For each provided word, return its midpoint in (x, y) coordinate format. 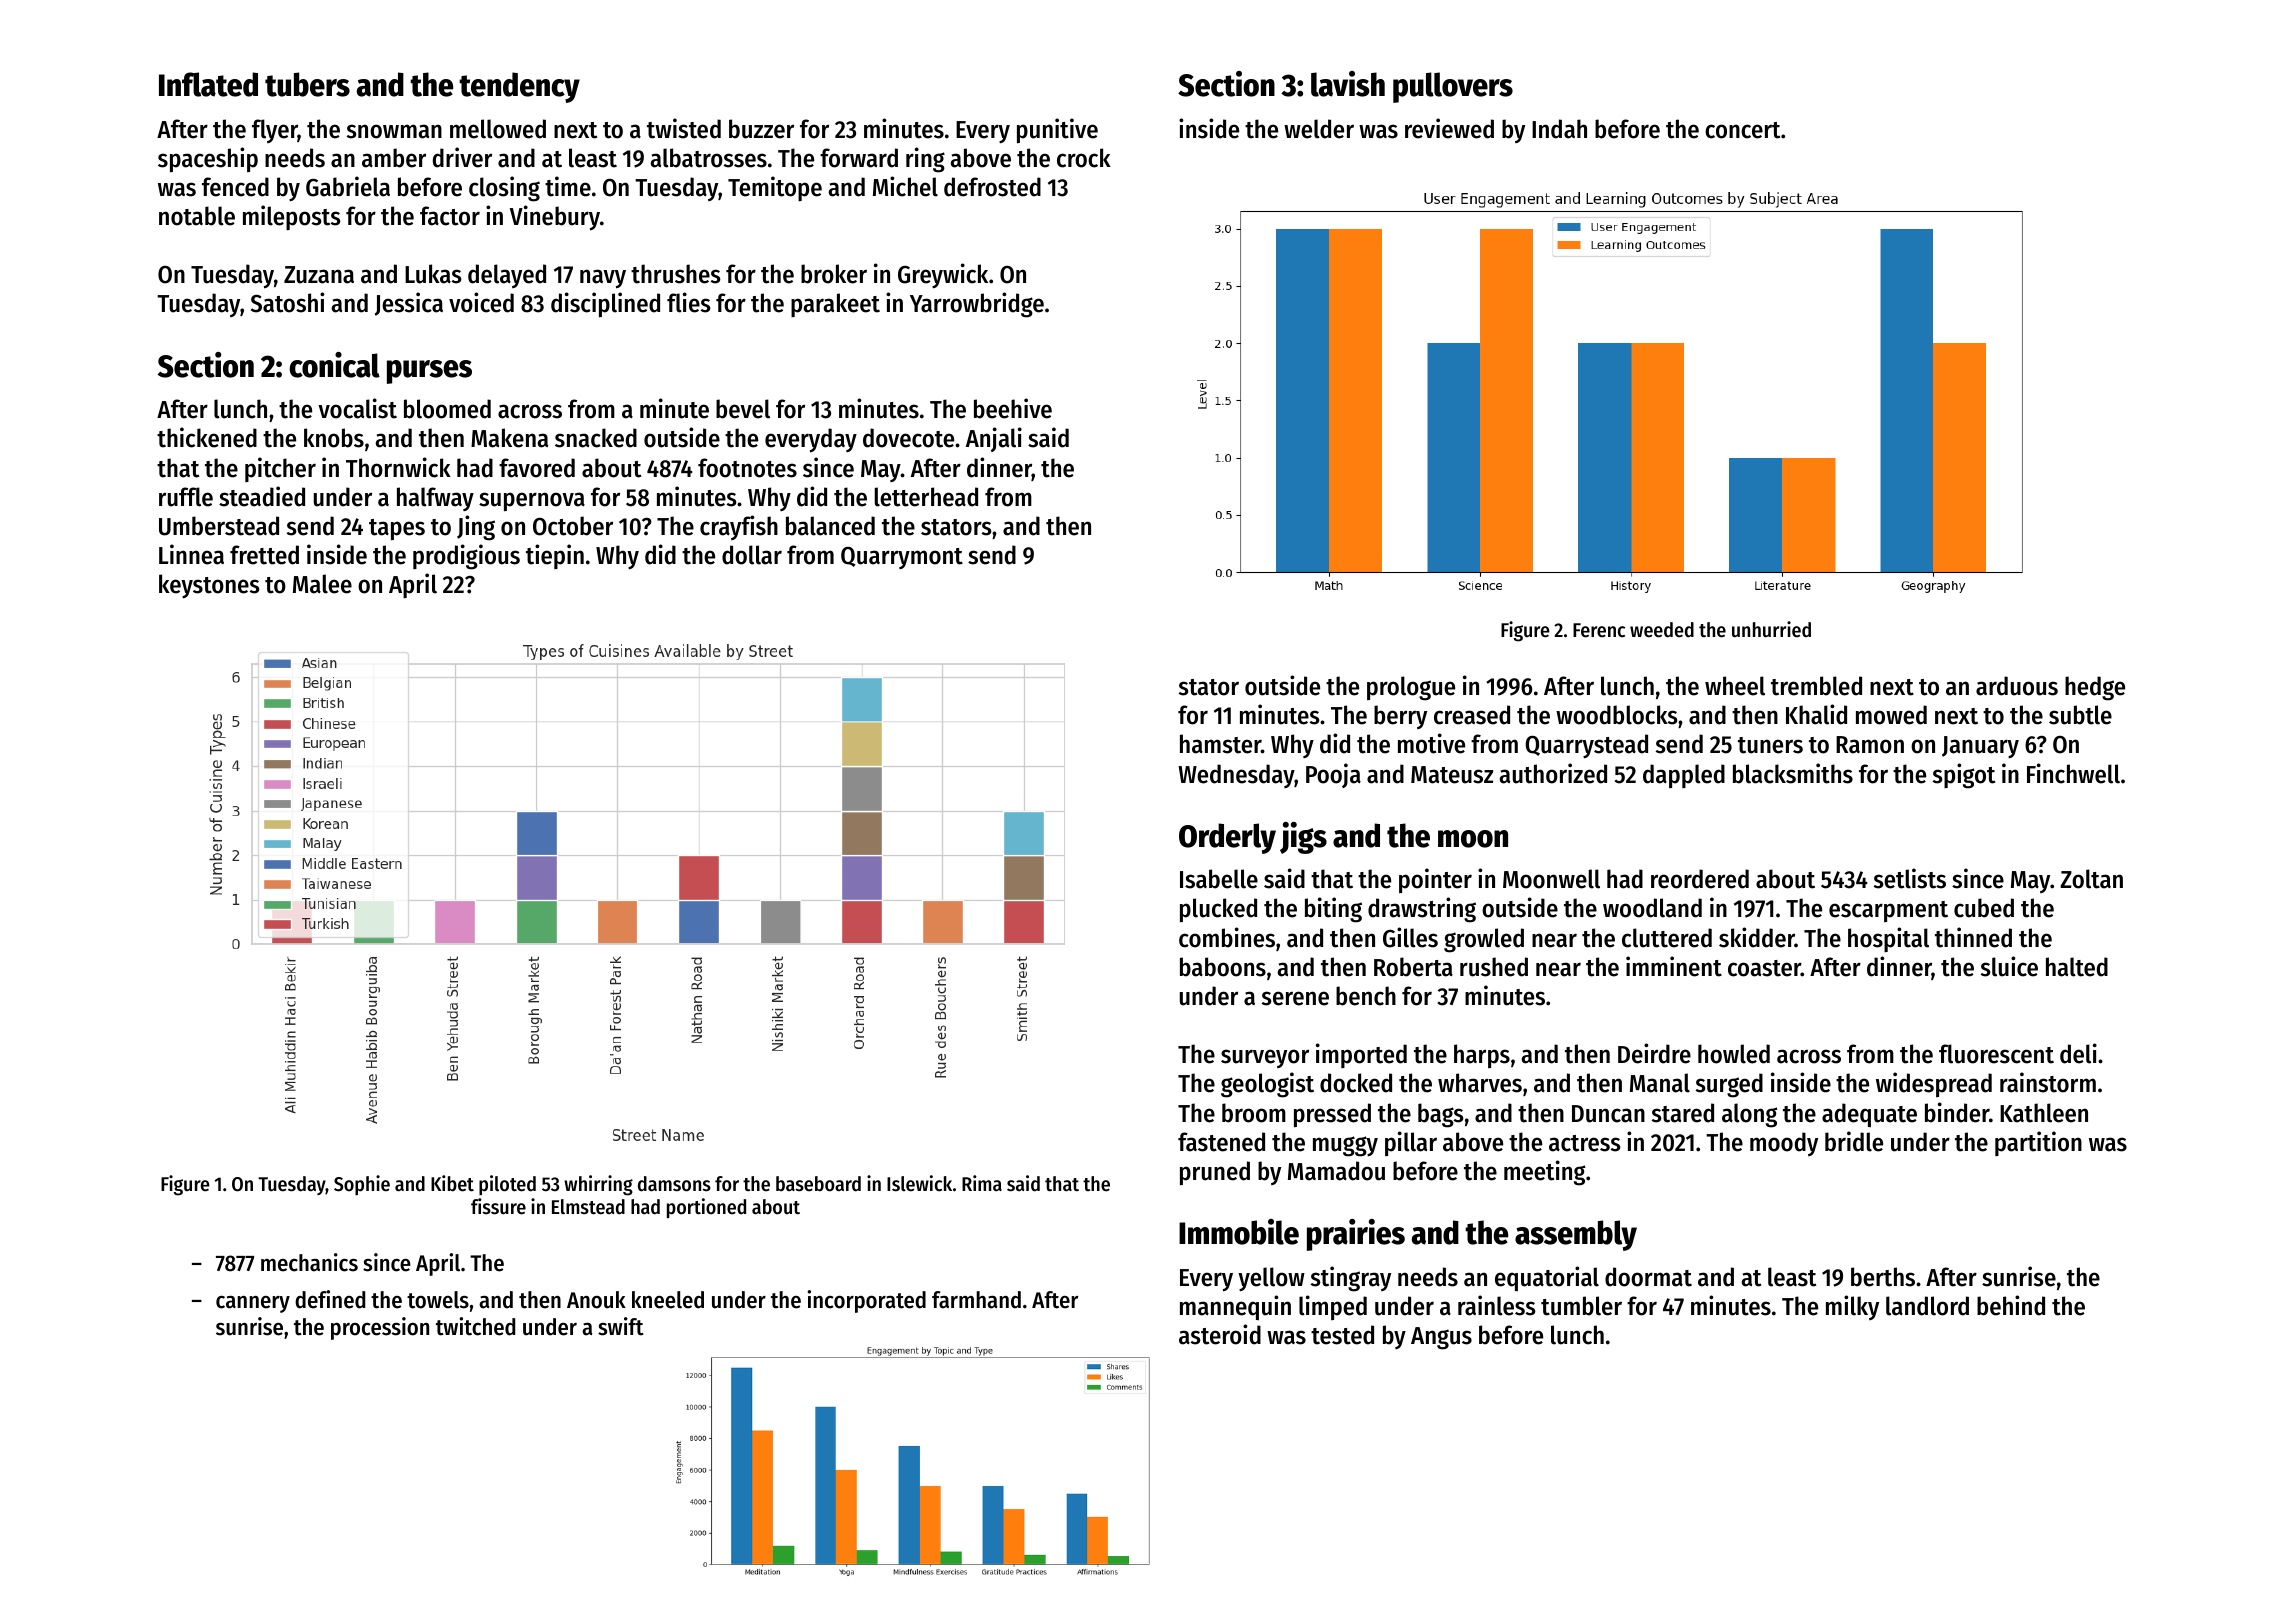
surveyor (1265, 1058)
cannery (253, 1304)
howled (1734, 1054)
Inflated (208, 84)
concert (1742, 130)
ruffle (186, 497)
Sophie (362, 1185)
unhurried (1771, 629)
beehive (1013, 408)
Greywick (943, 275)
